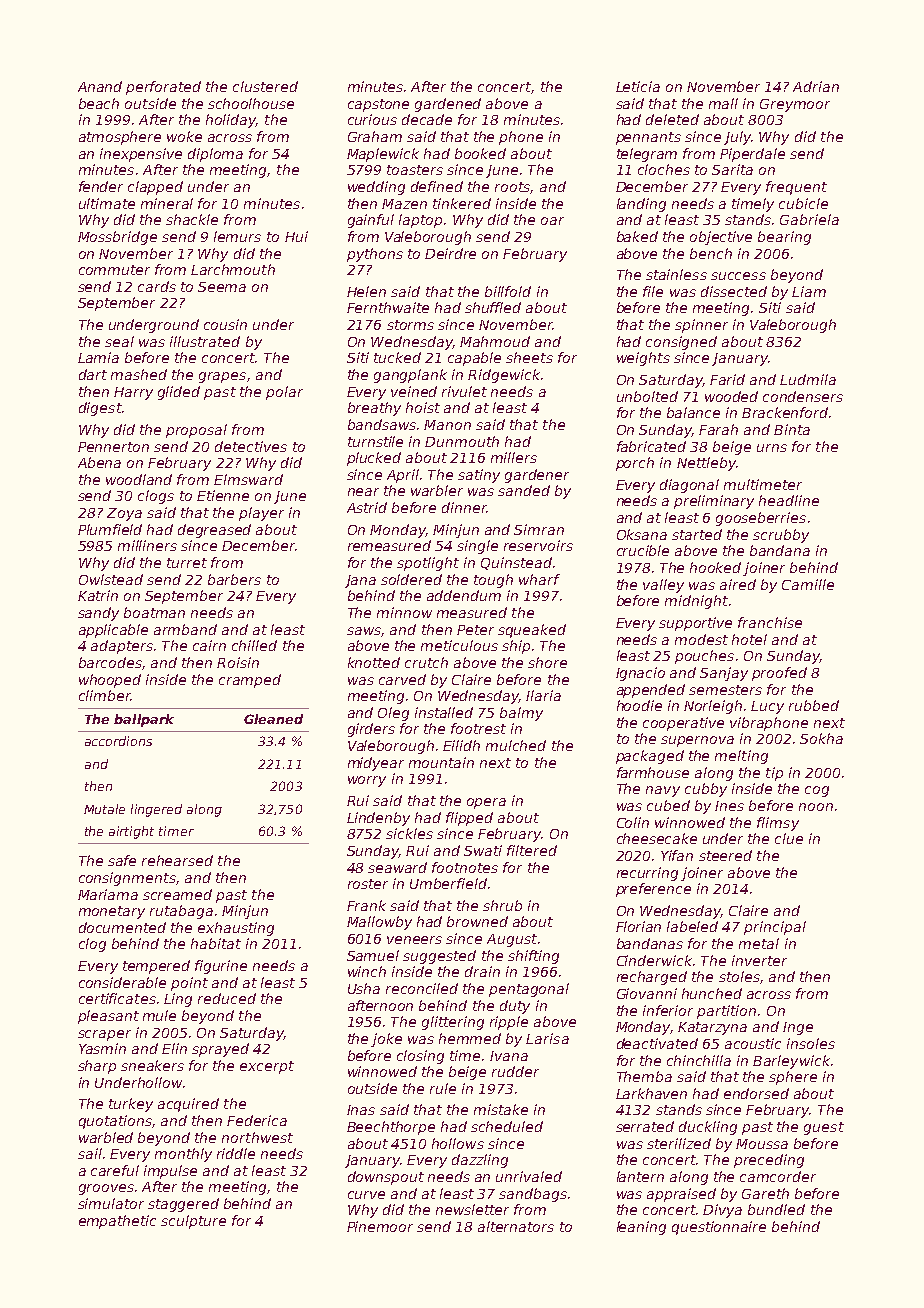 This image has width=924, height=1308. Describe the element at coordinates (187, 563) in the image. I see `turret` at that location.
